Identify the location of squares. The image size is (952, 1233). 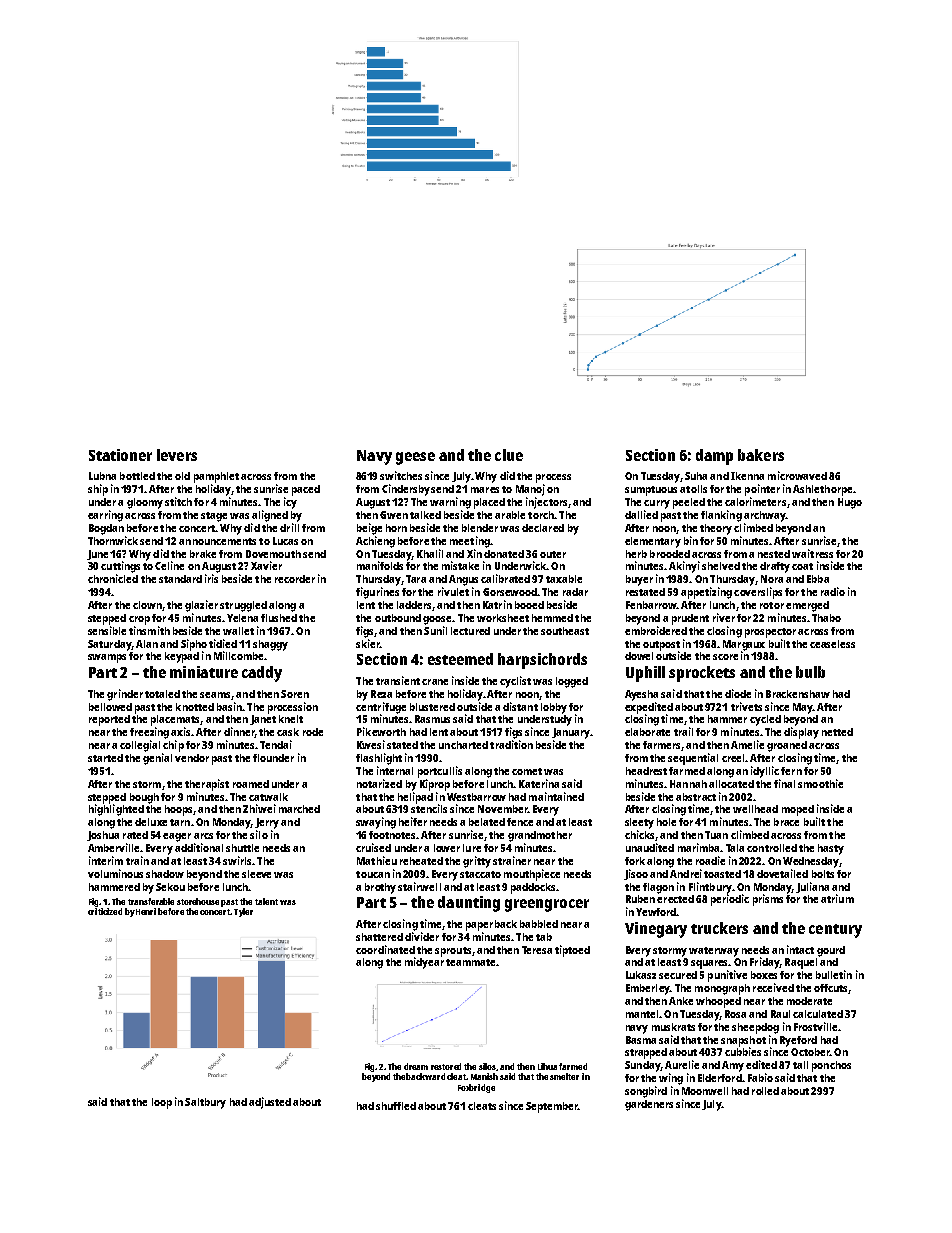
(709, 964).
